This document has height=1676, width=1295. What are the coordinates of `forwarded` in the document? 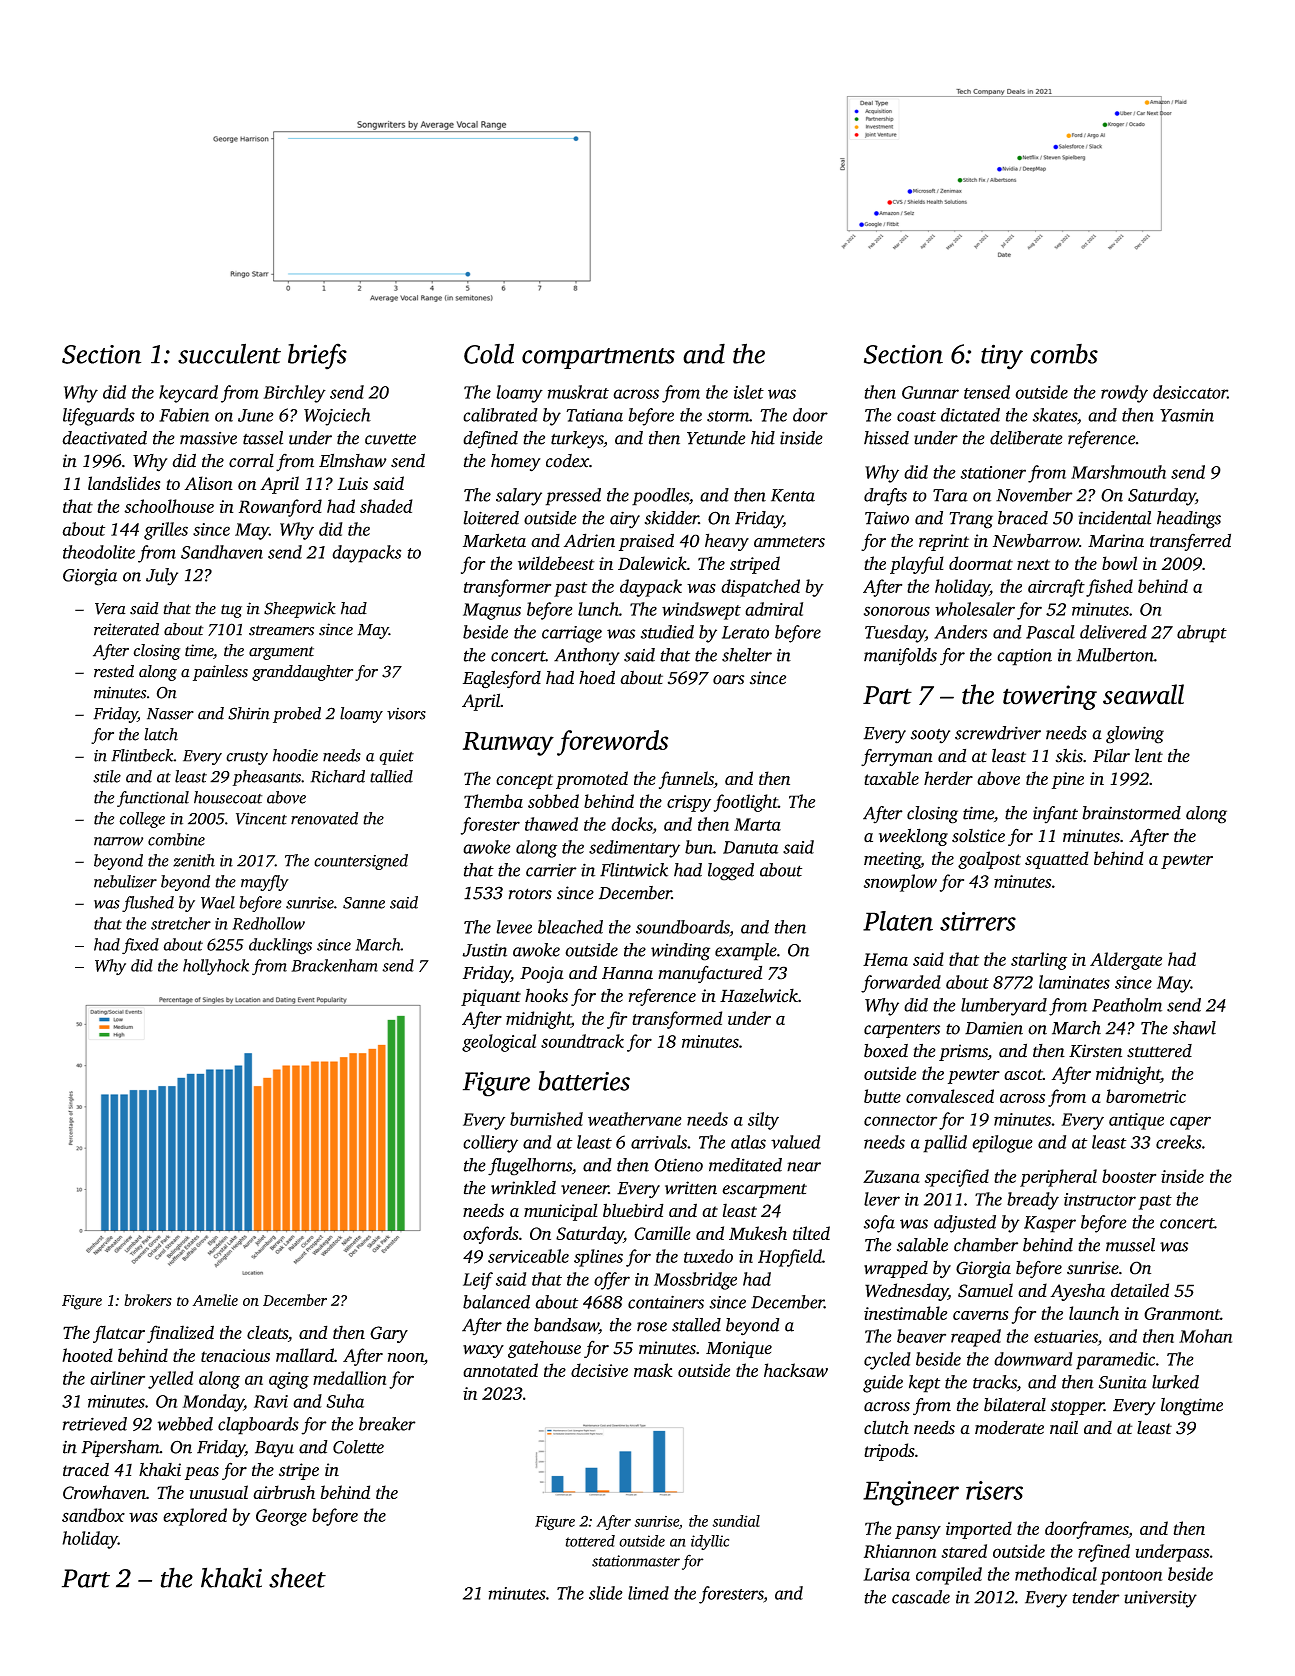 It's located at (901, 984).
